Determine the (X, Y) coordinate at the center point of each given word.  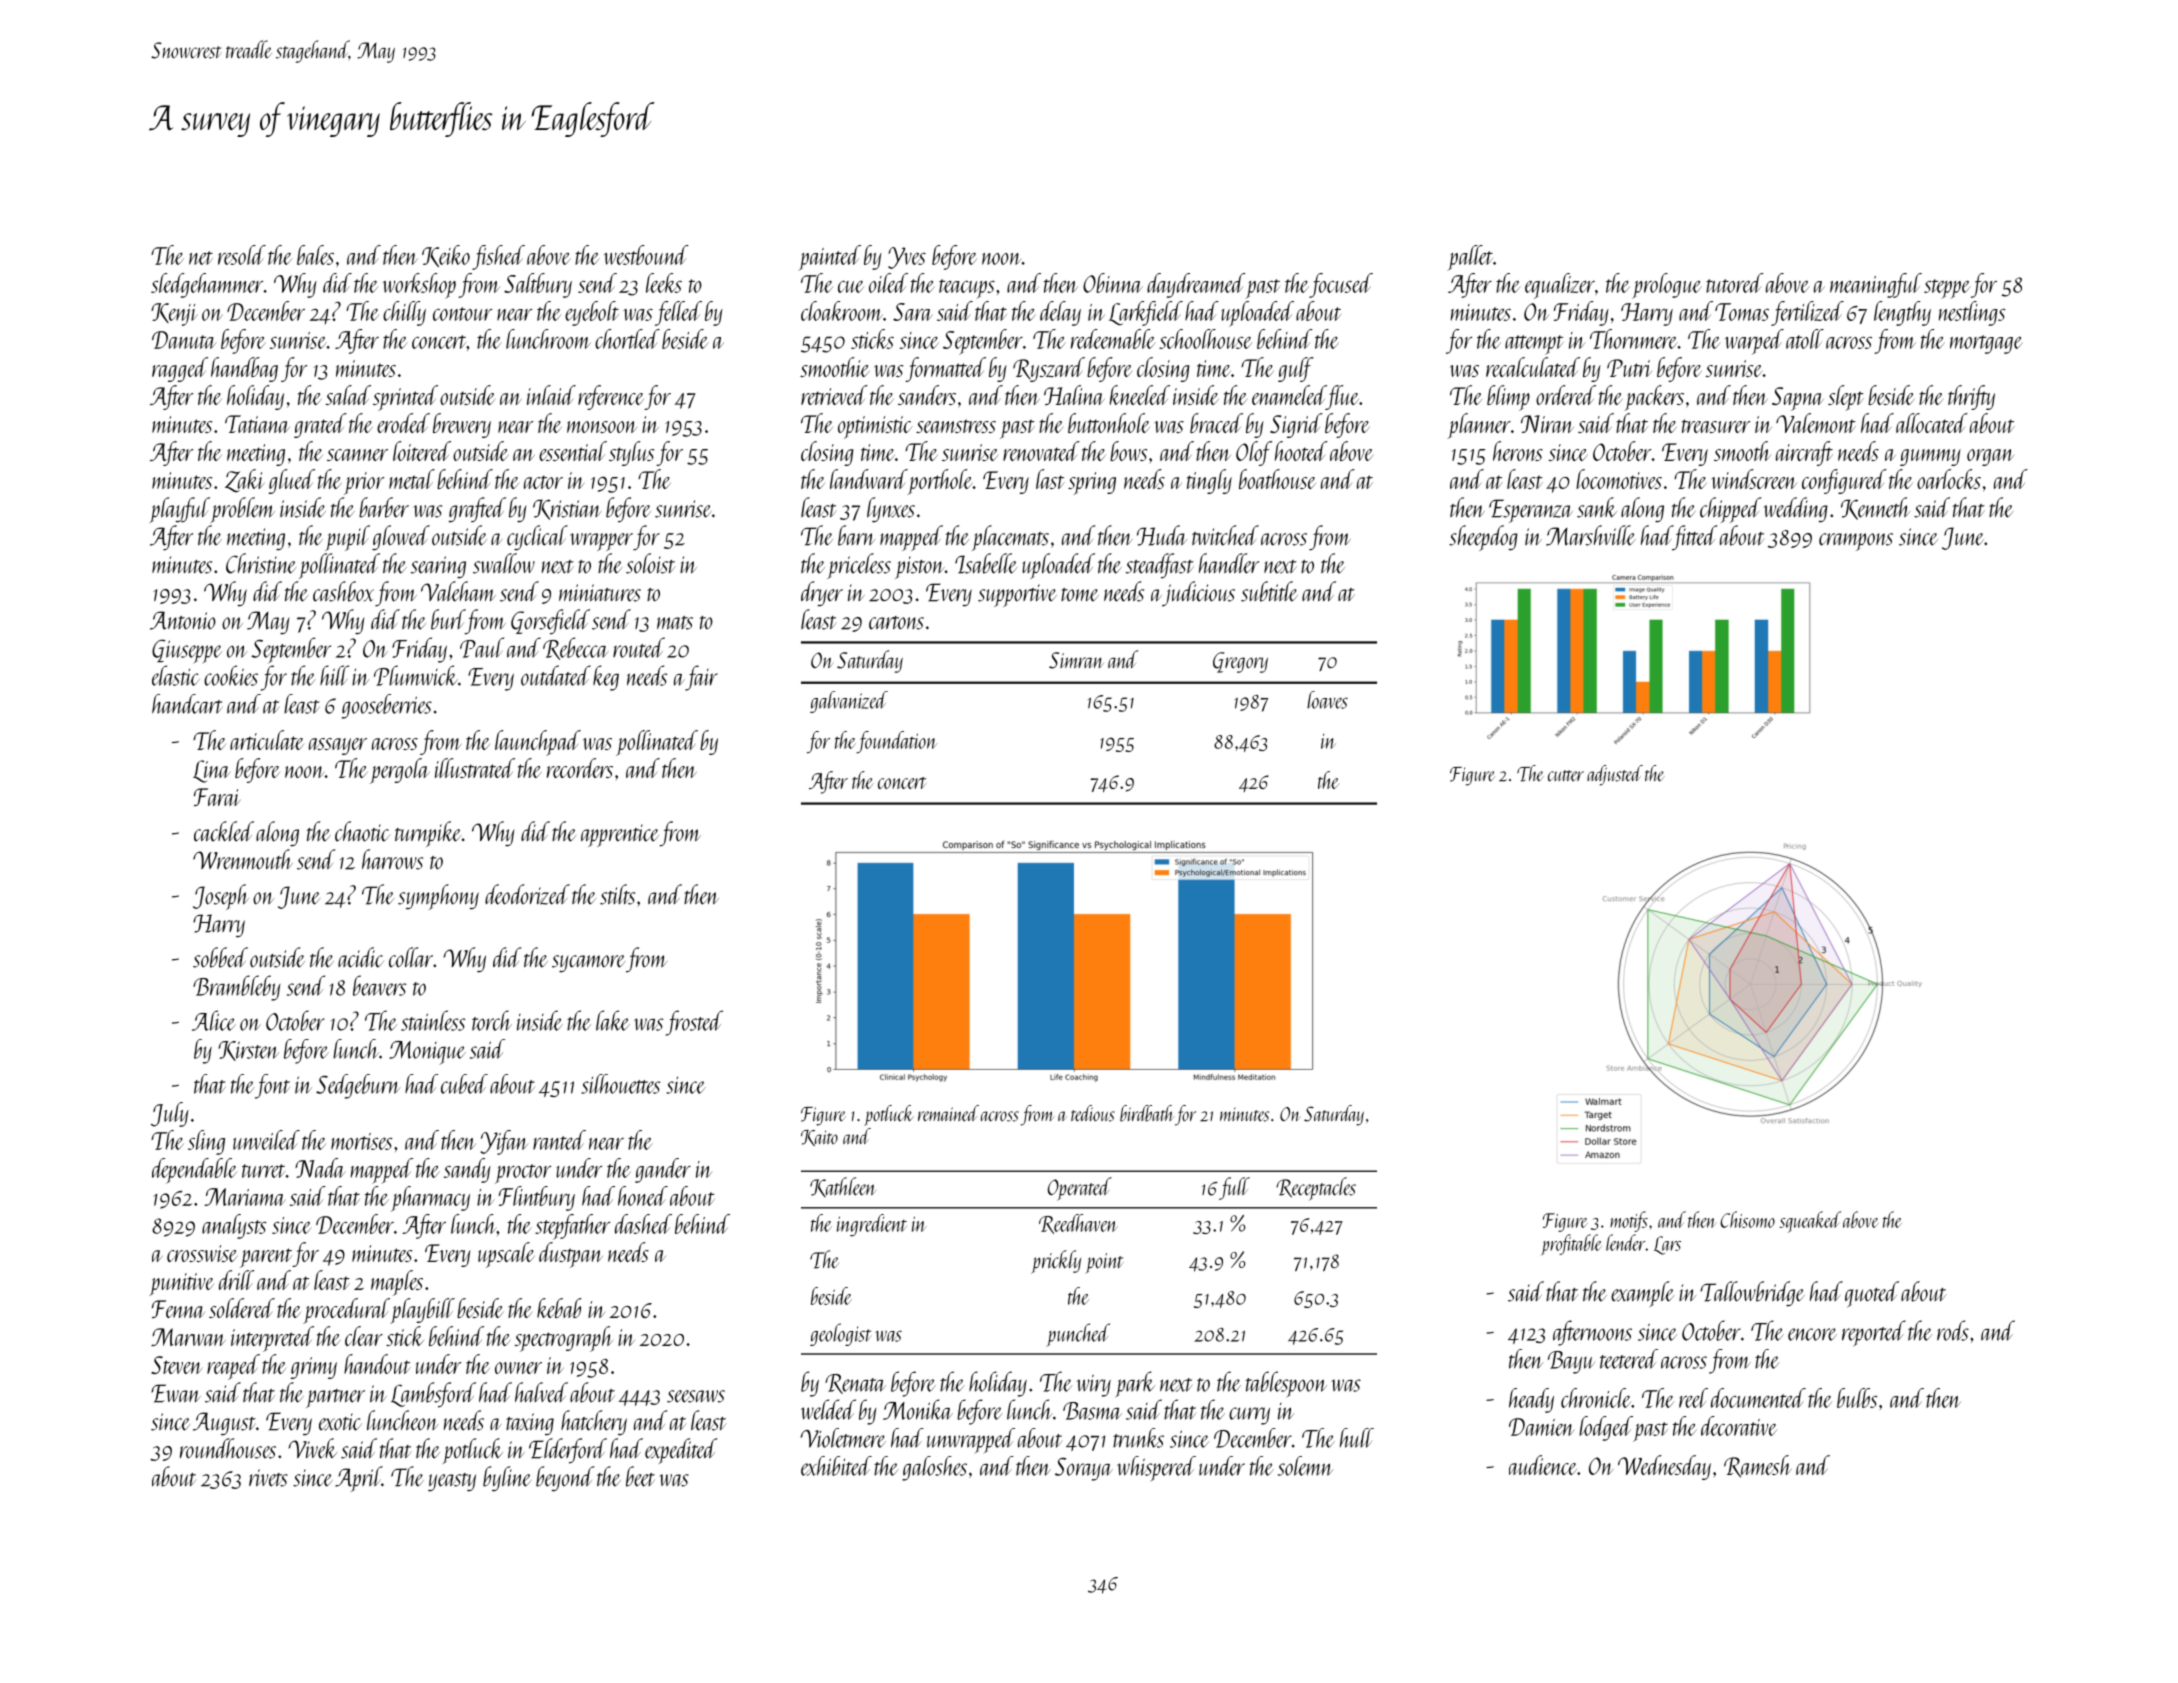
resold (242, 255)
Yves (907, 258)
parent (266, 1258)
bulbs (1857, 1398)
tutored (1735, 283)
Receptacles (1316, 1188)
